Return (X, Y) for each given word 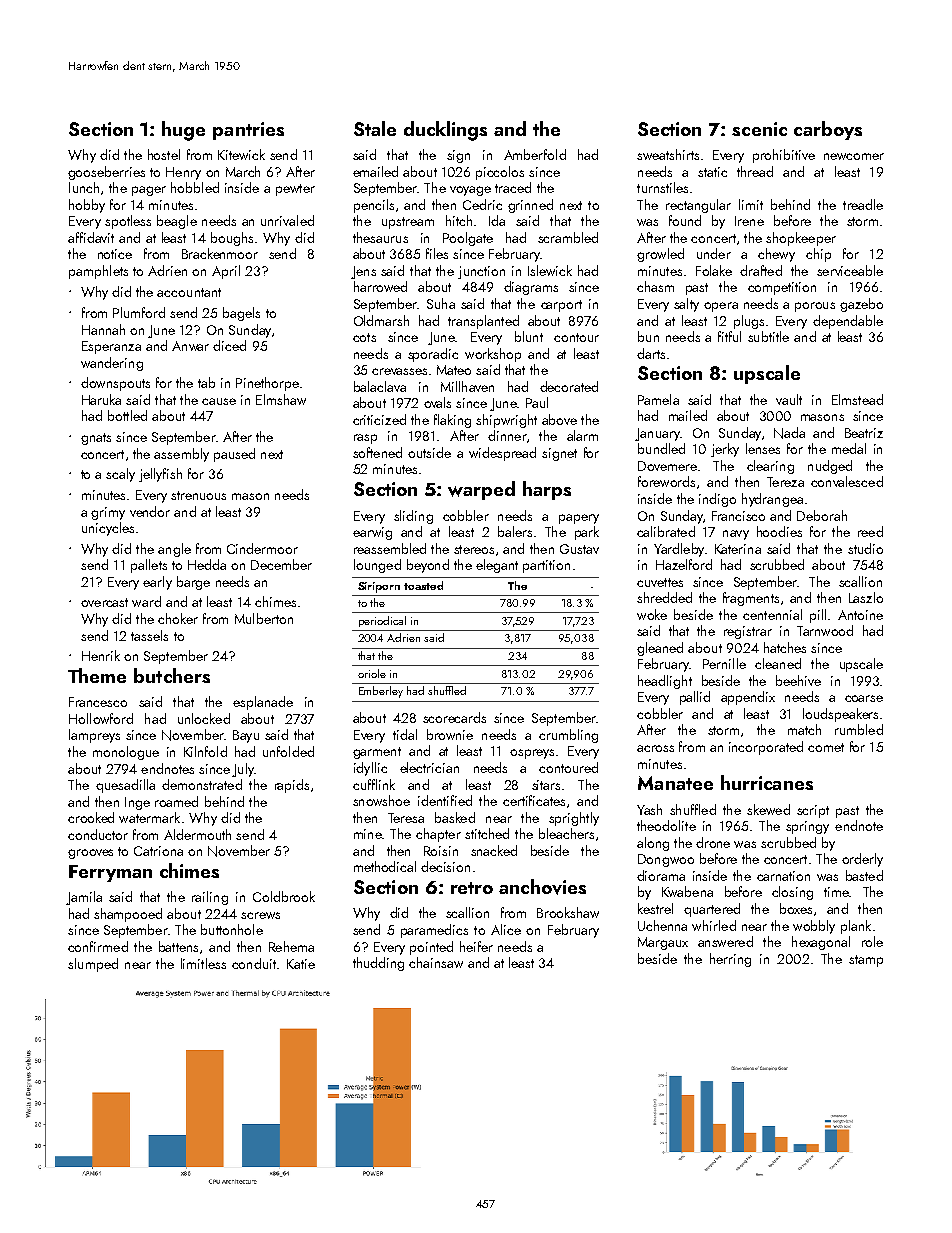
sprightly (574, 819)
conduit (254, 963)
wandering (112, 364)
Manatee (675, 783)
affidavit (91, 237)
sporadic (433, 355)
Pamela (658, 399)
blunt (529, 336)
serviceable (850, 270)
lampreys (94, 736)
